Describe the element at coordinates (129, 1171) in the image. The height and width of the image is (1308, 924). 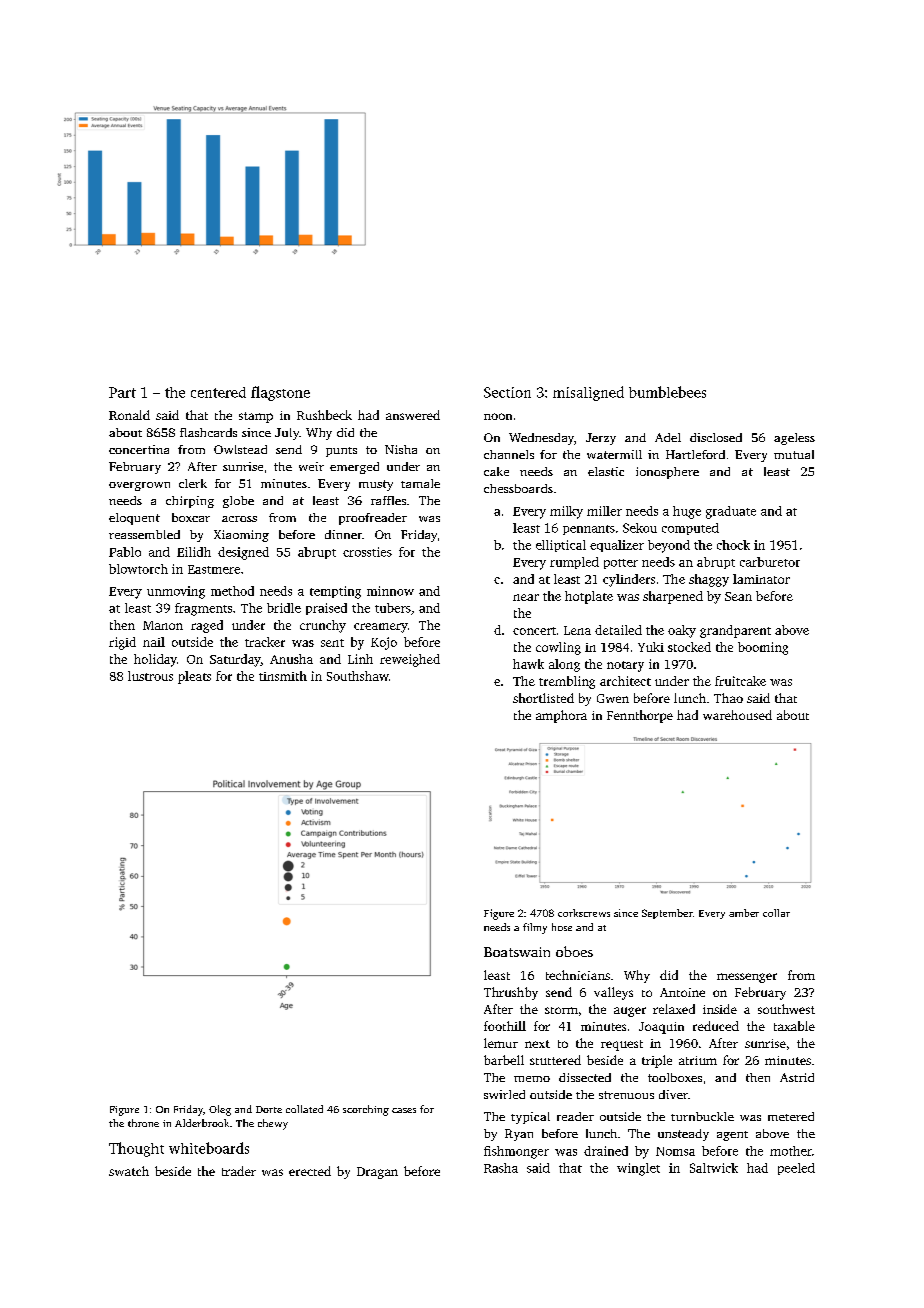
I see `swatch` at that location.
